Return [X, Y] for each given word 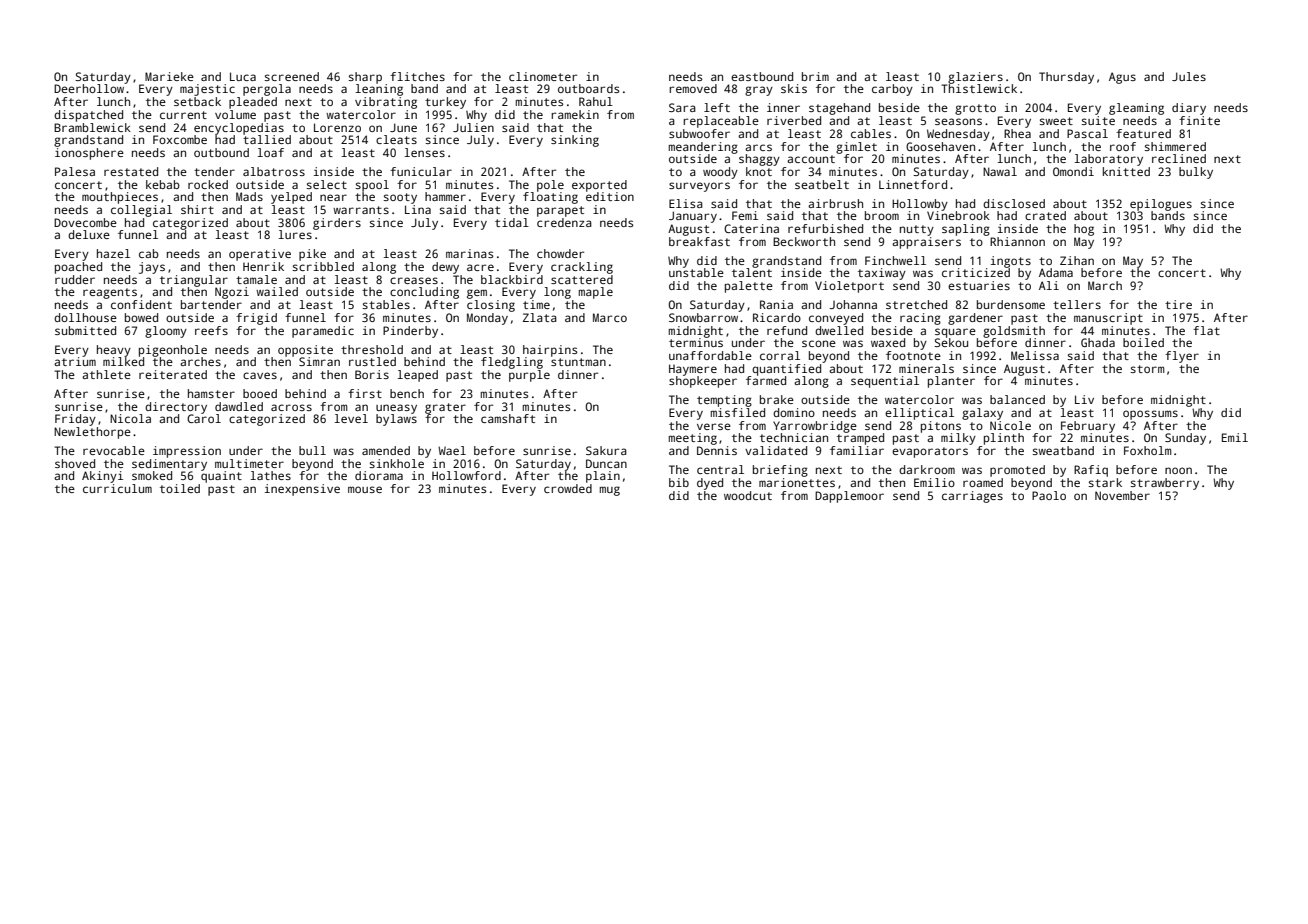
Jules [1189, 76]
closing [491, 306]
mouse [365, 489]
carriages [972, 497]
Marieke [169, 76]
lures [295, 234]
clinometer [543, 76]
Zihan [1077, 260]
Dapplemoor [849, 497]
